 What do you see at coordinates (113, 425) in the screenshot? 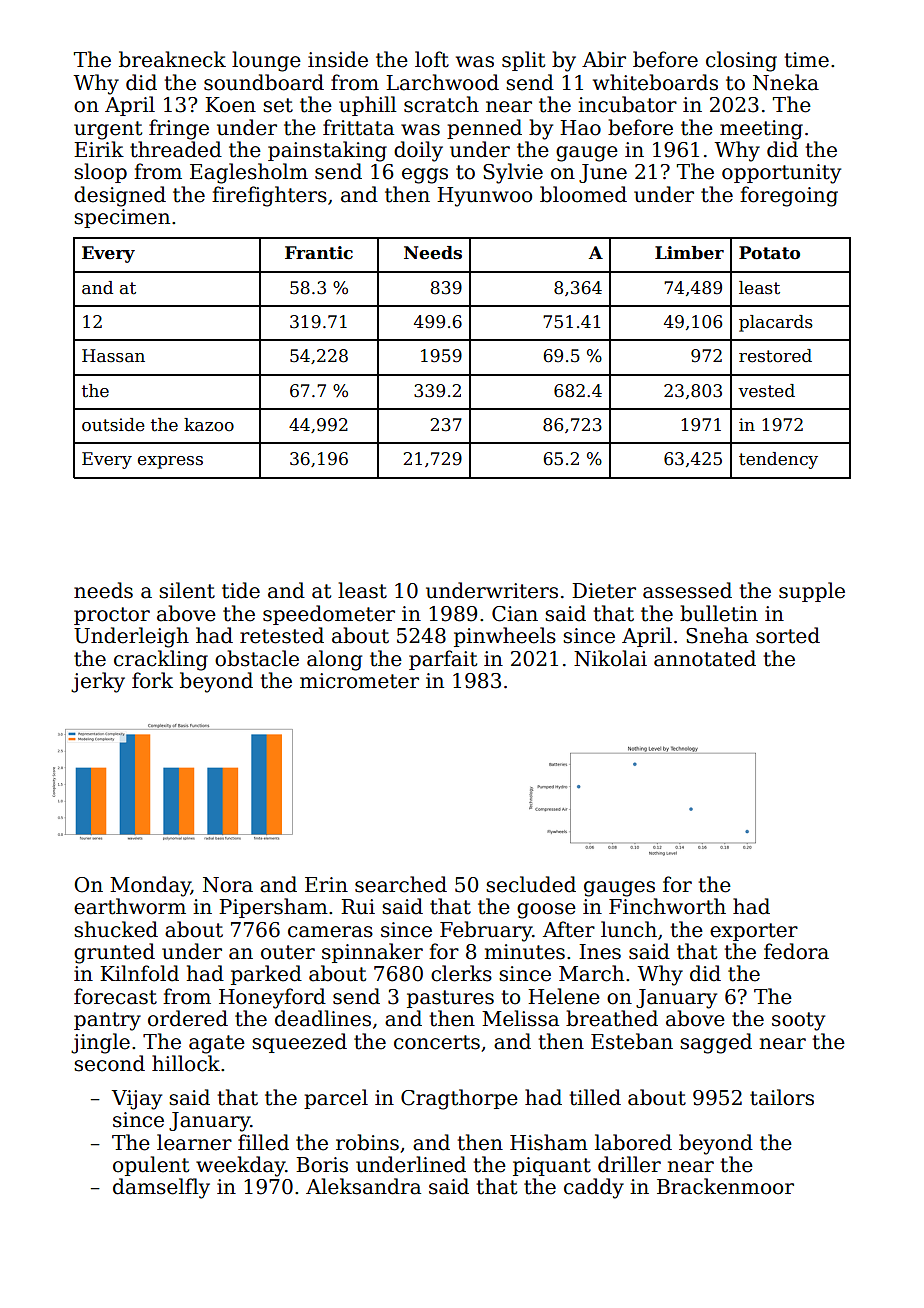
I see `outside` at bounding box center [113, 425].
